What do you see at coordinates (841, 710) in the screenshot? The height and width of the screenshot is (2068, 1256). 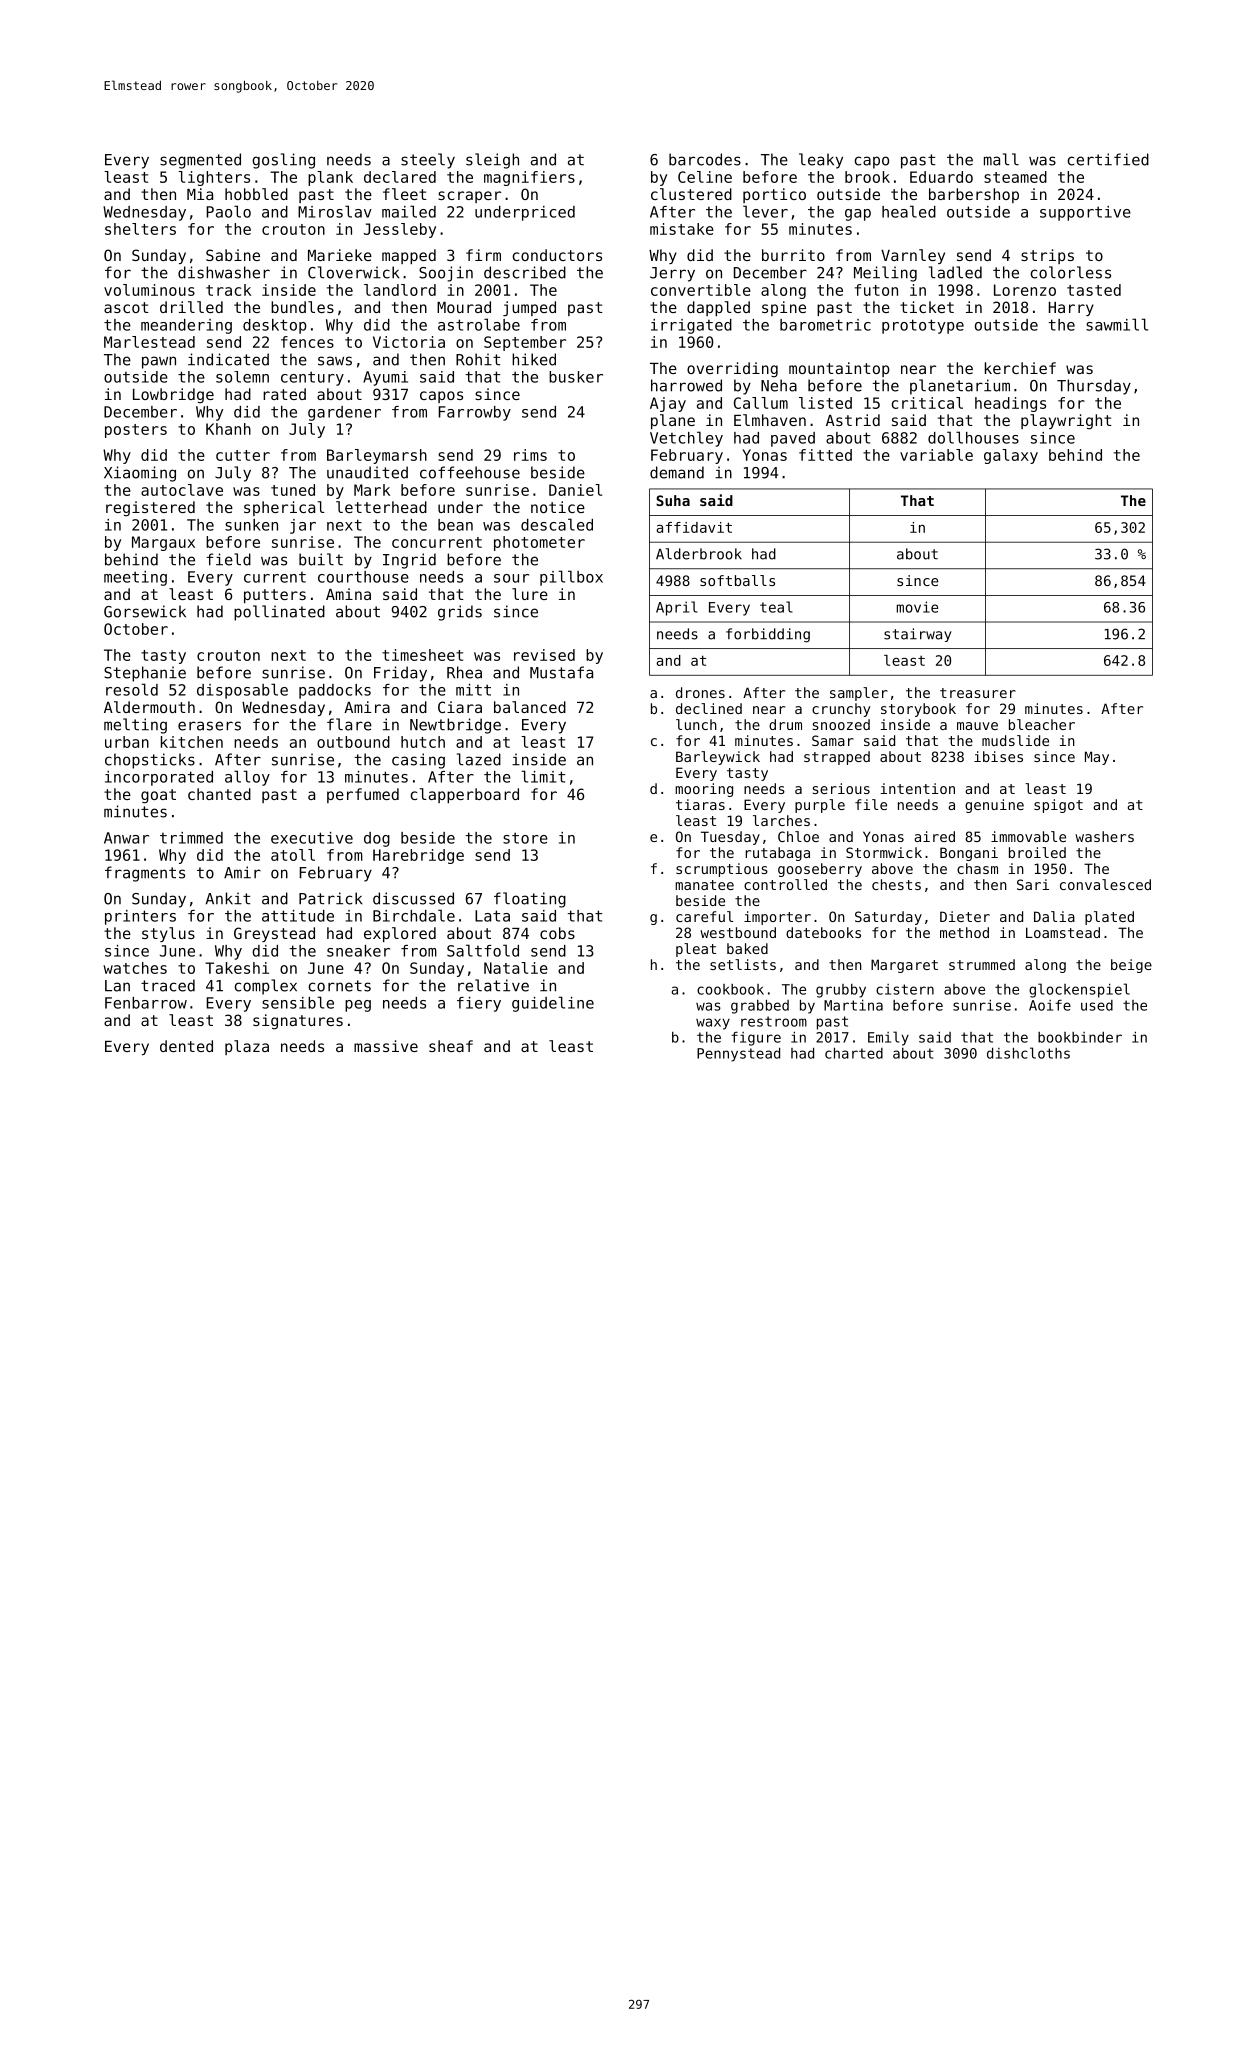 I see `crunchy` at bounding box center [841, 710].
